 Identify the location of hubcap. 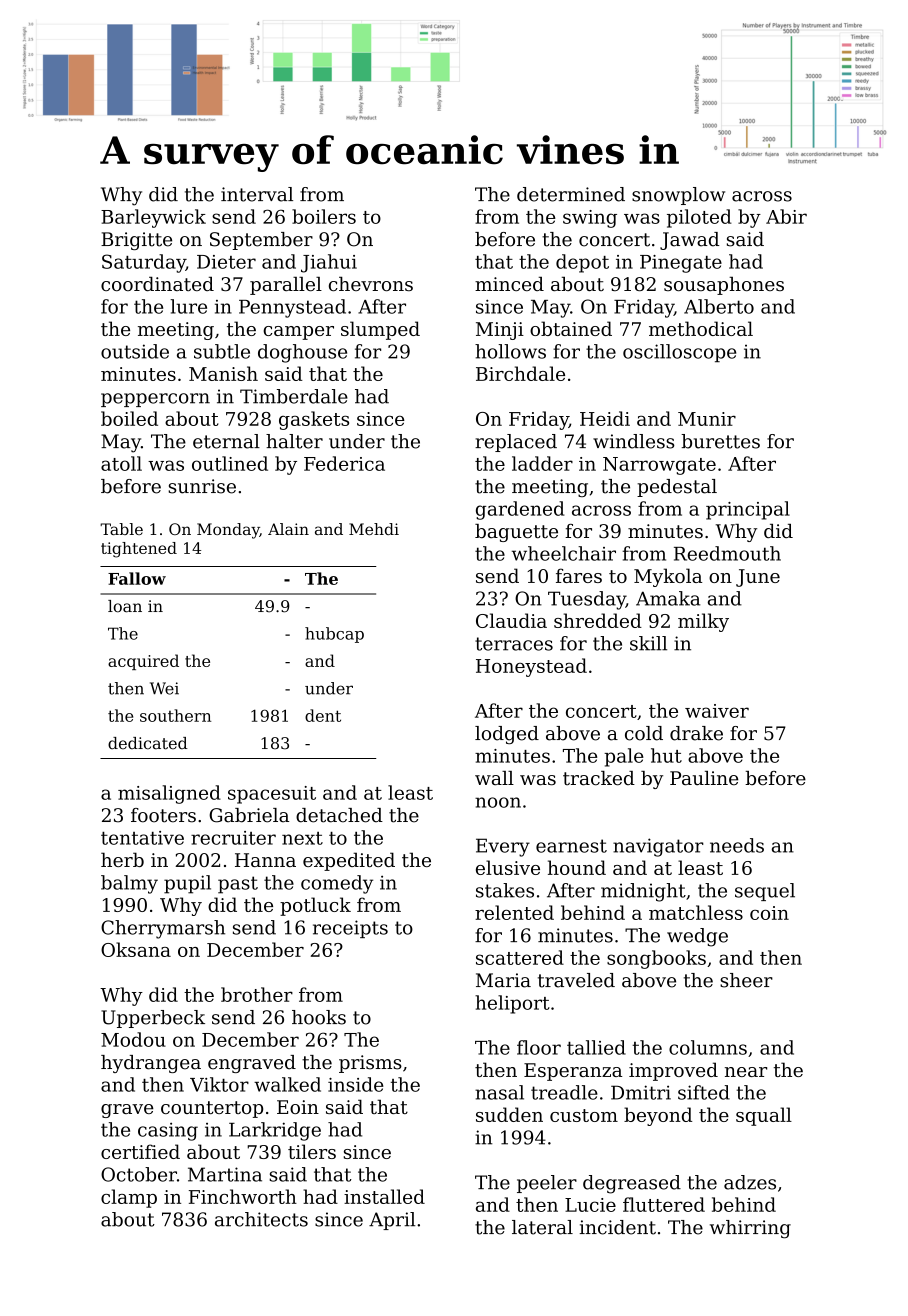
(334, 635).
